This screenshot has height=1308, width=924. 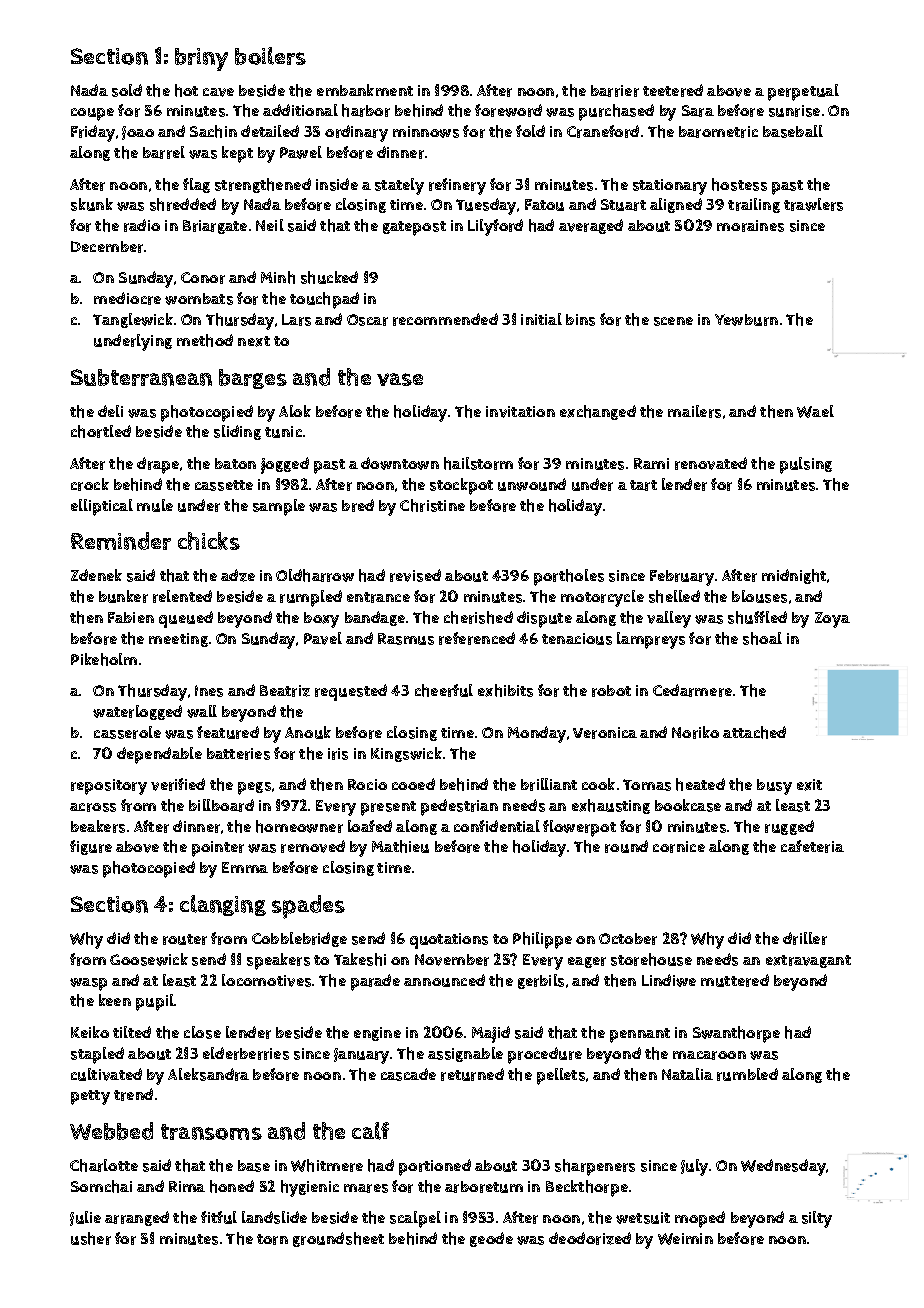 What do you see at coordinates (329, 277) in the screenshot?
I see `shucked` at bounding box center [329, 277].
